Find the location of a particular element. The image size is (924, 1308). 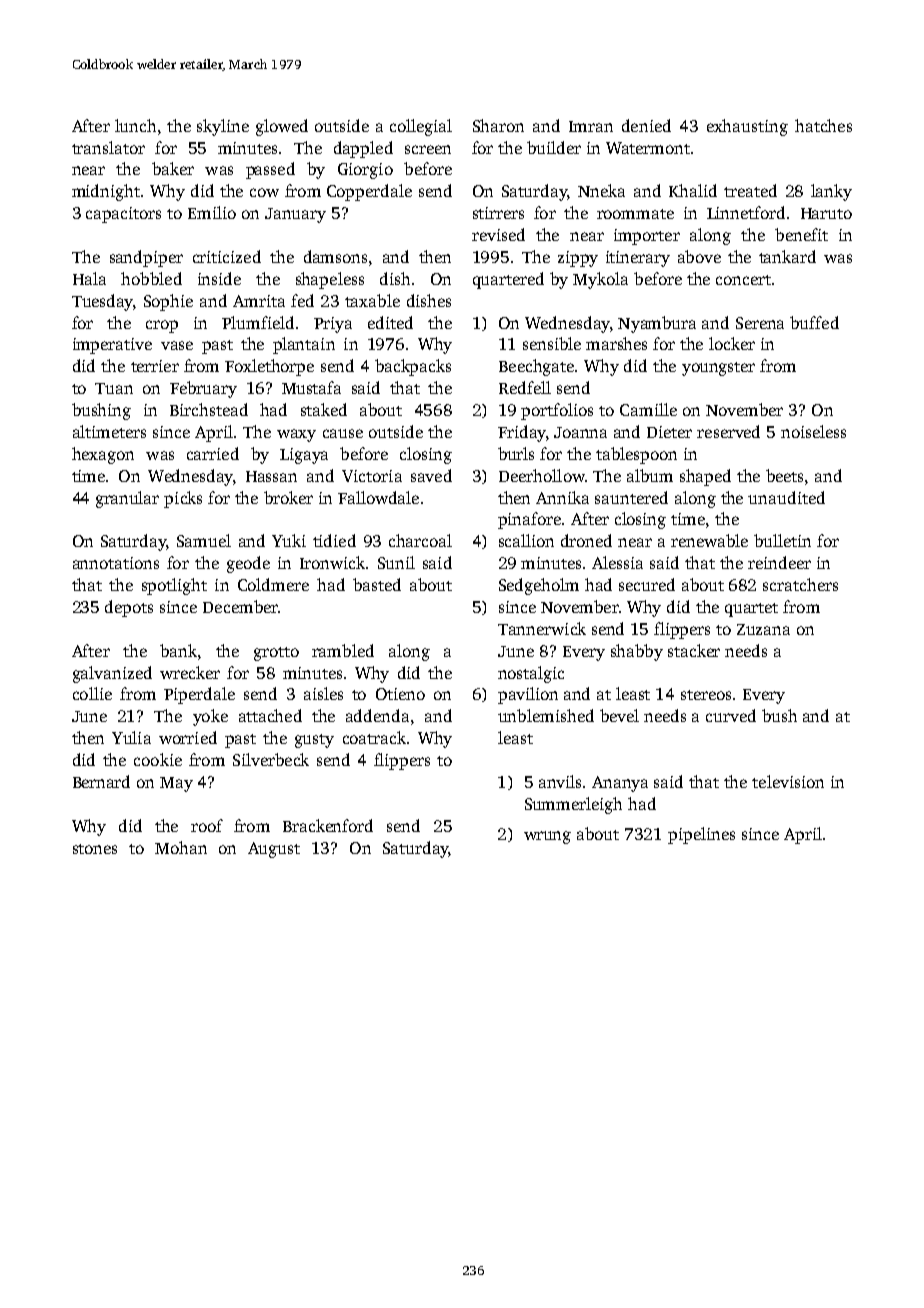

charcoal is located at coordinates (420, 540).
